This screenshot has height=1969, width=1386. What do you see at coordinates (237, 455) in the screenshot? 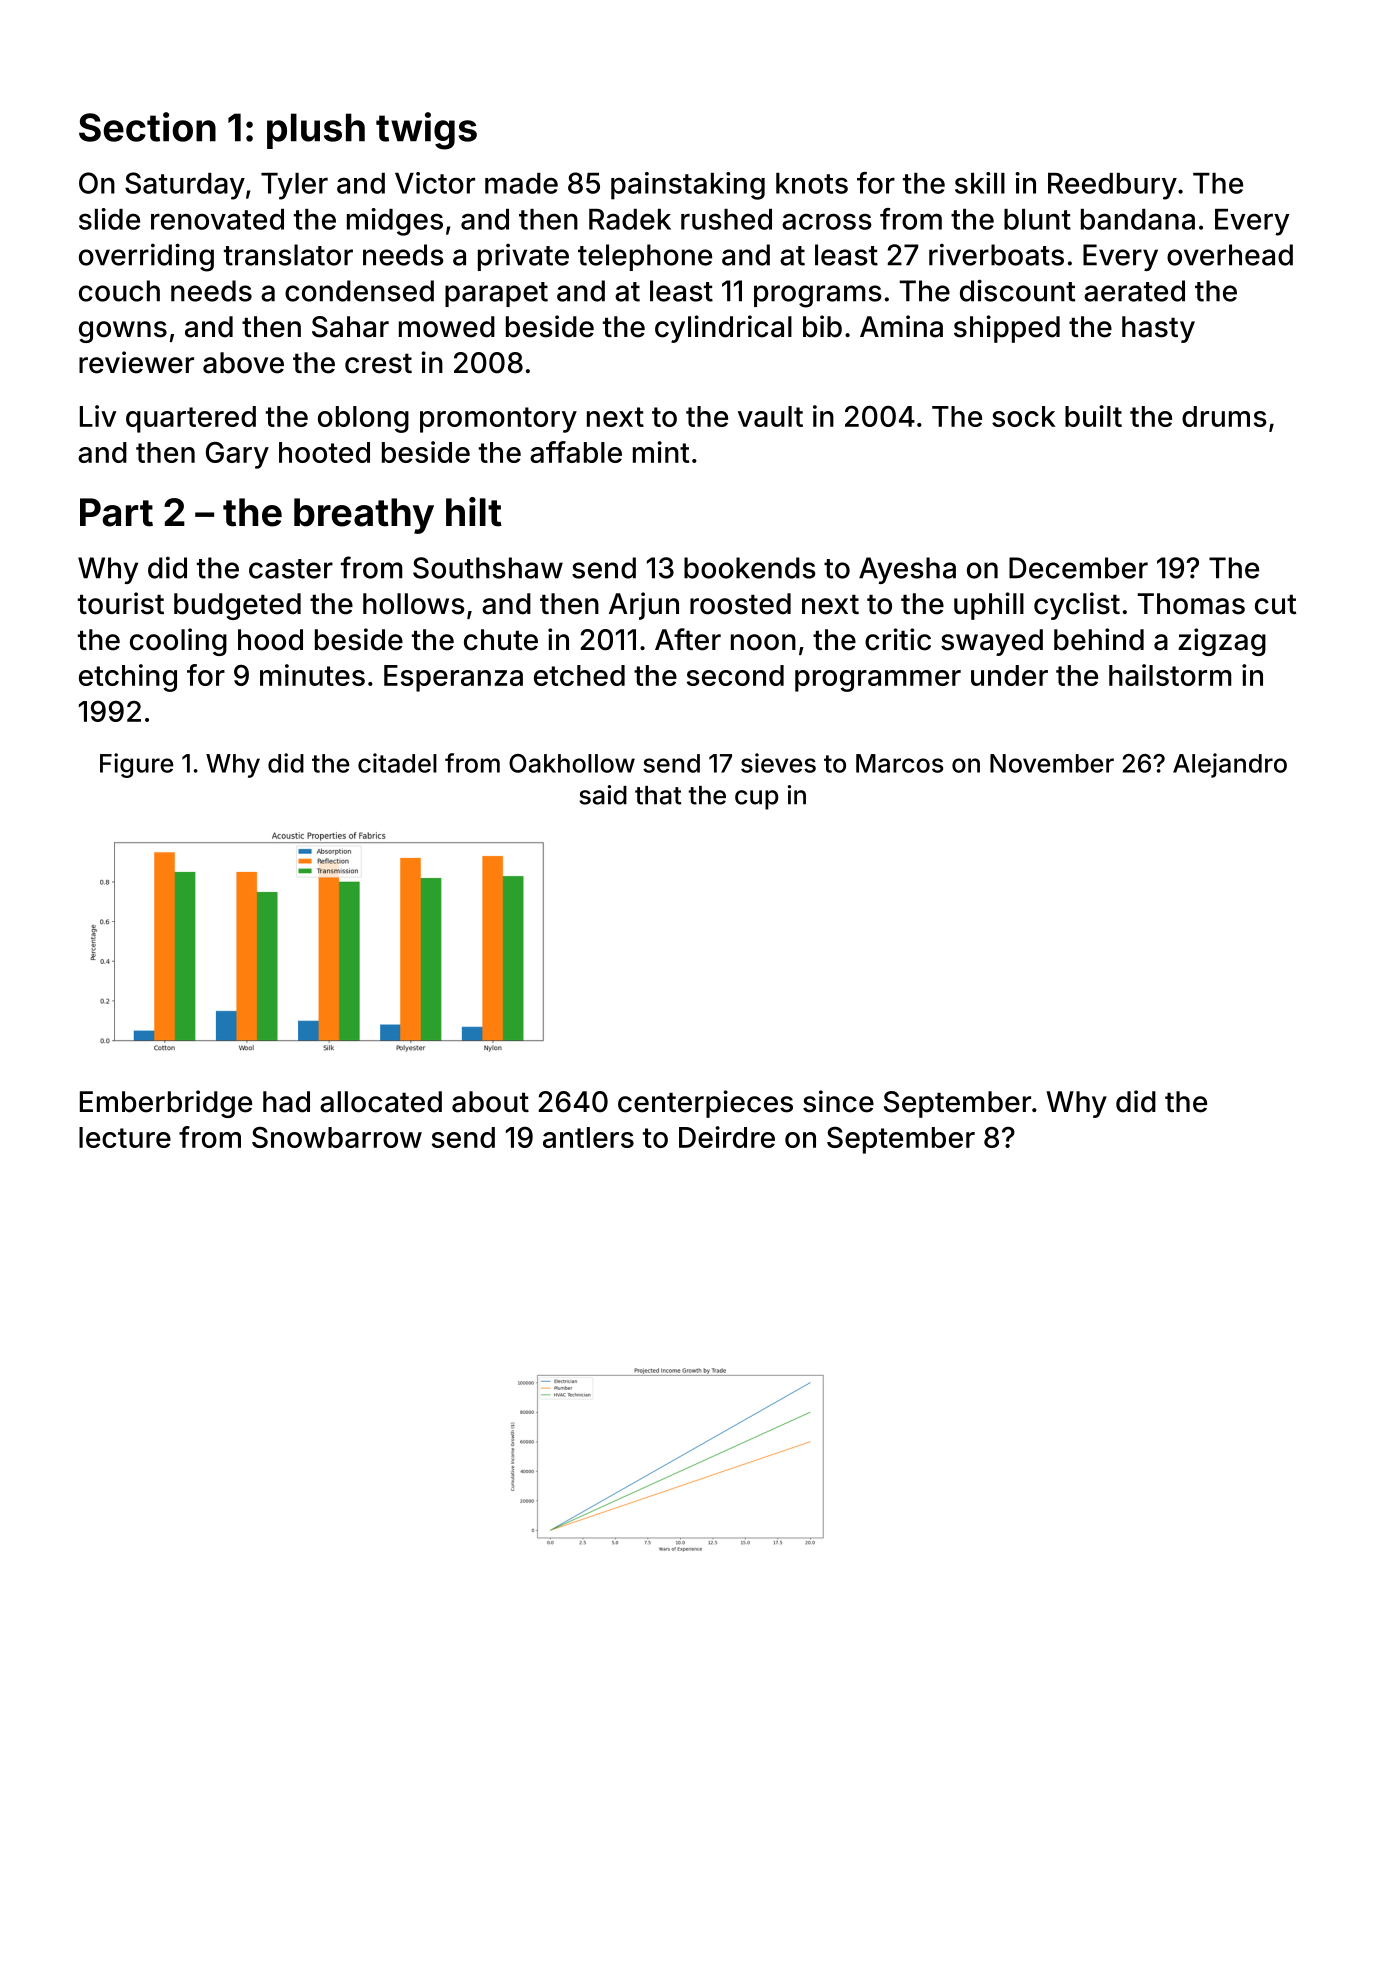
I see `Gary` at bounding box center [237, 455].
